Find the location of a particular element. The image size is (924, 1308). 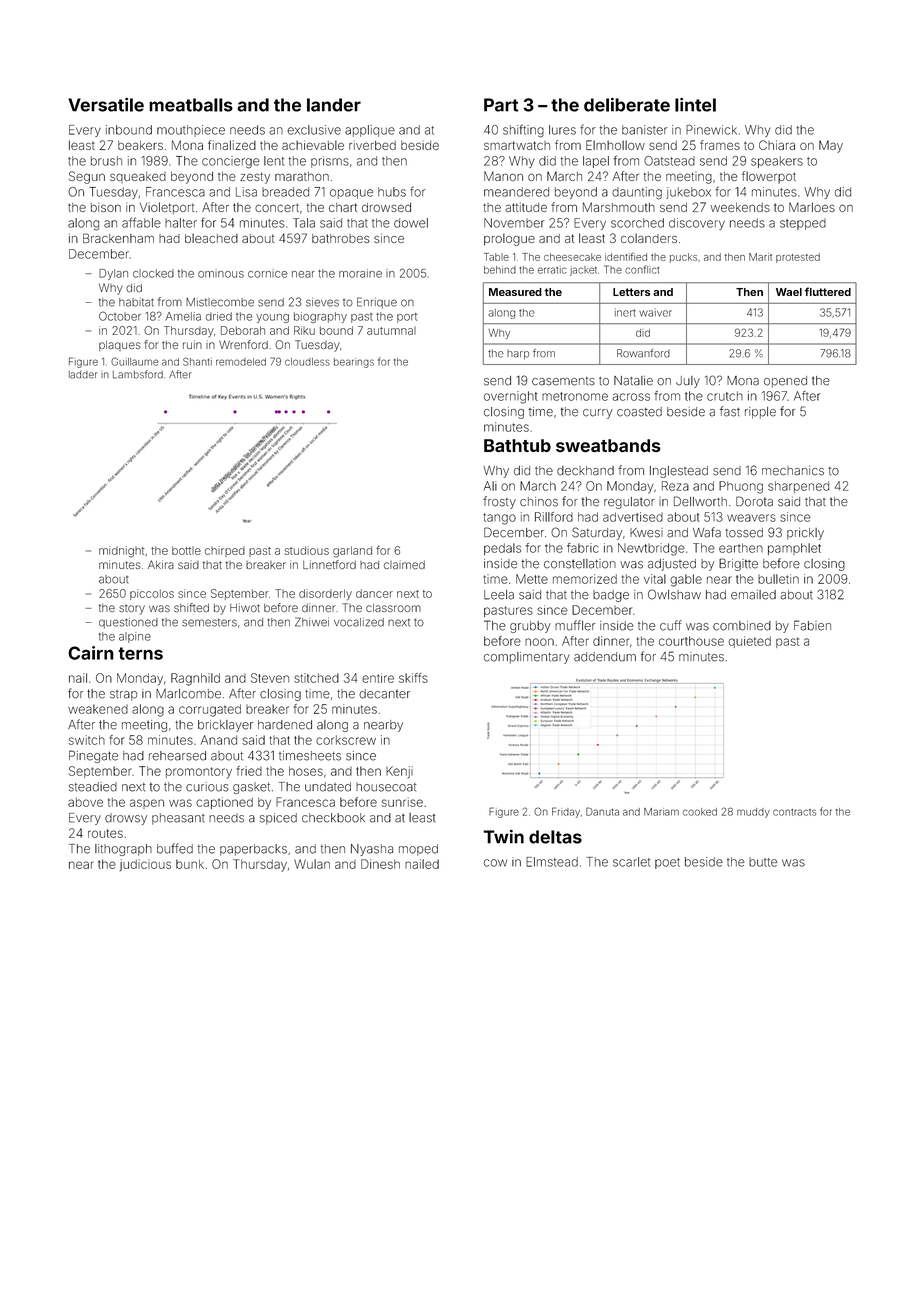

stepped is located at coordinates (803, 224).
